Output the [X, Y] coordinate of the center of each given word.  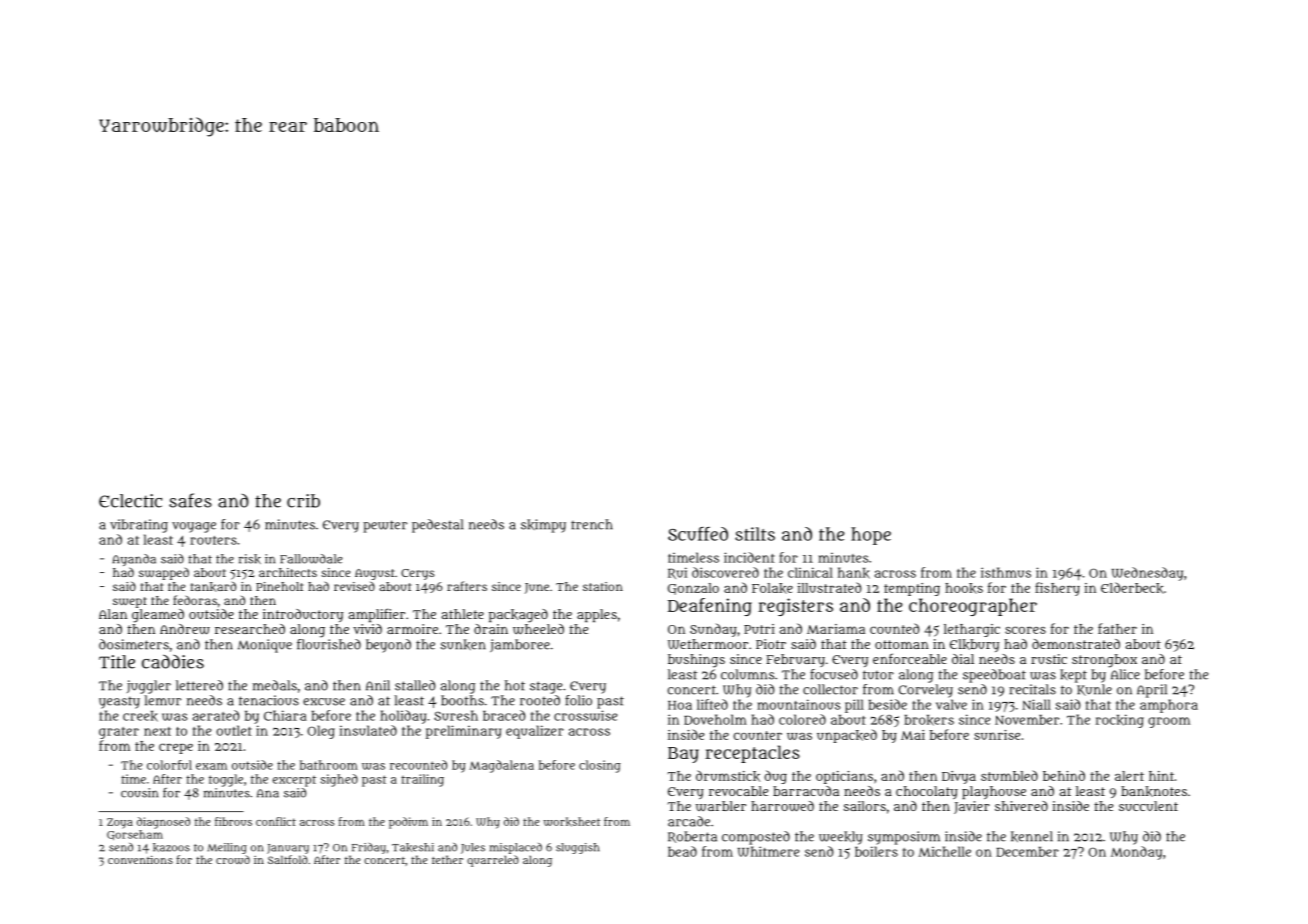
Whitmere [768, 851]
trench [592, 524]
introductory [303, 615]
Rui [677, 573]
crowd [233, 859]
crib [303, 501]
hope [871, 536]
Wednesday [1147, 574]
